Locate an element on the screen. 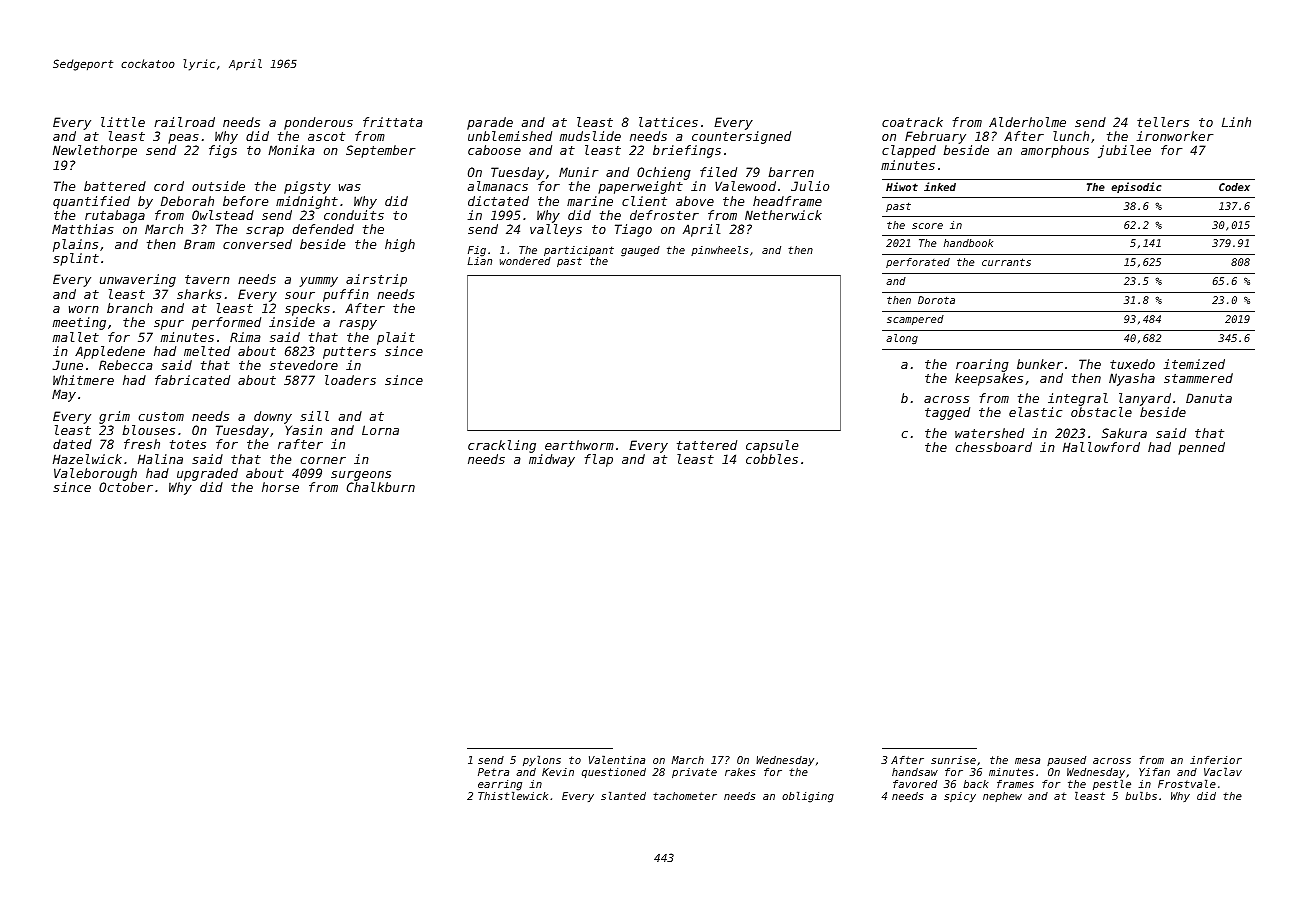 The height and width of the screenshot is (924, 1308). chessboard is located at coordinates (994, 447).
